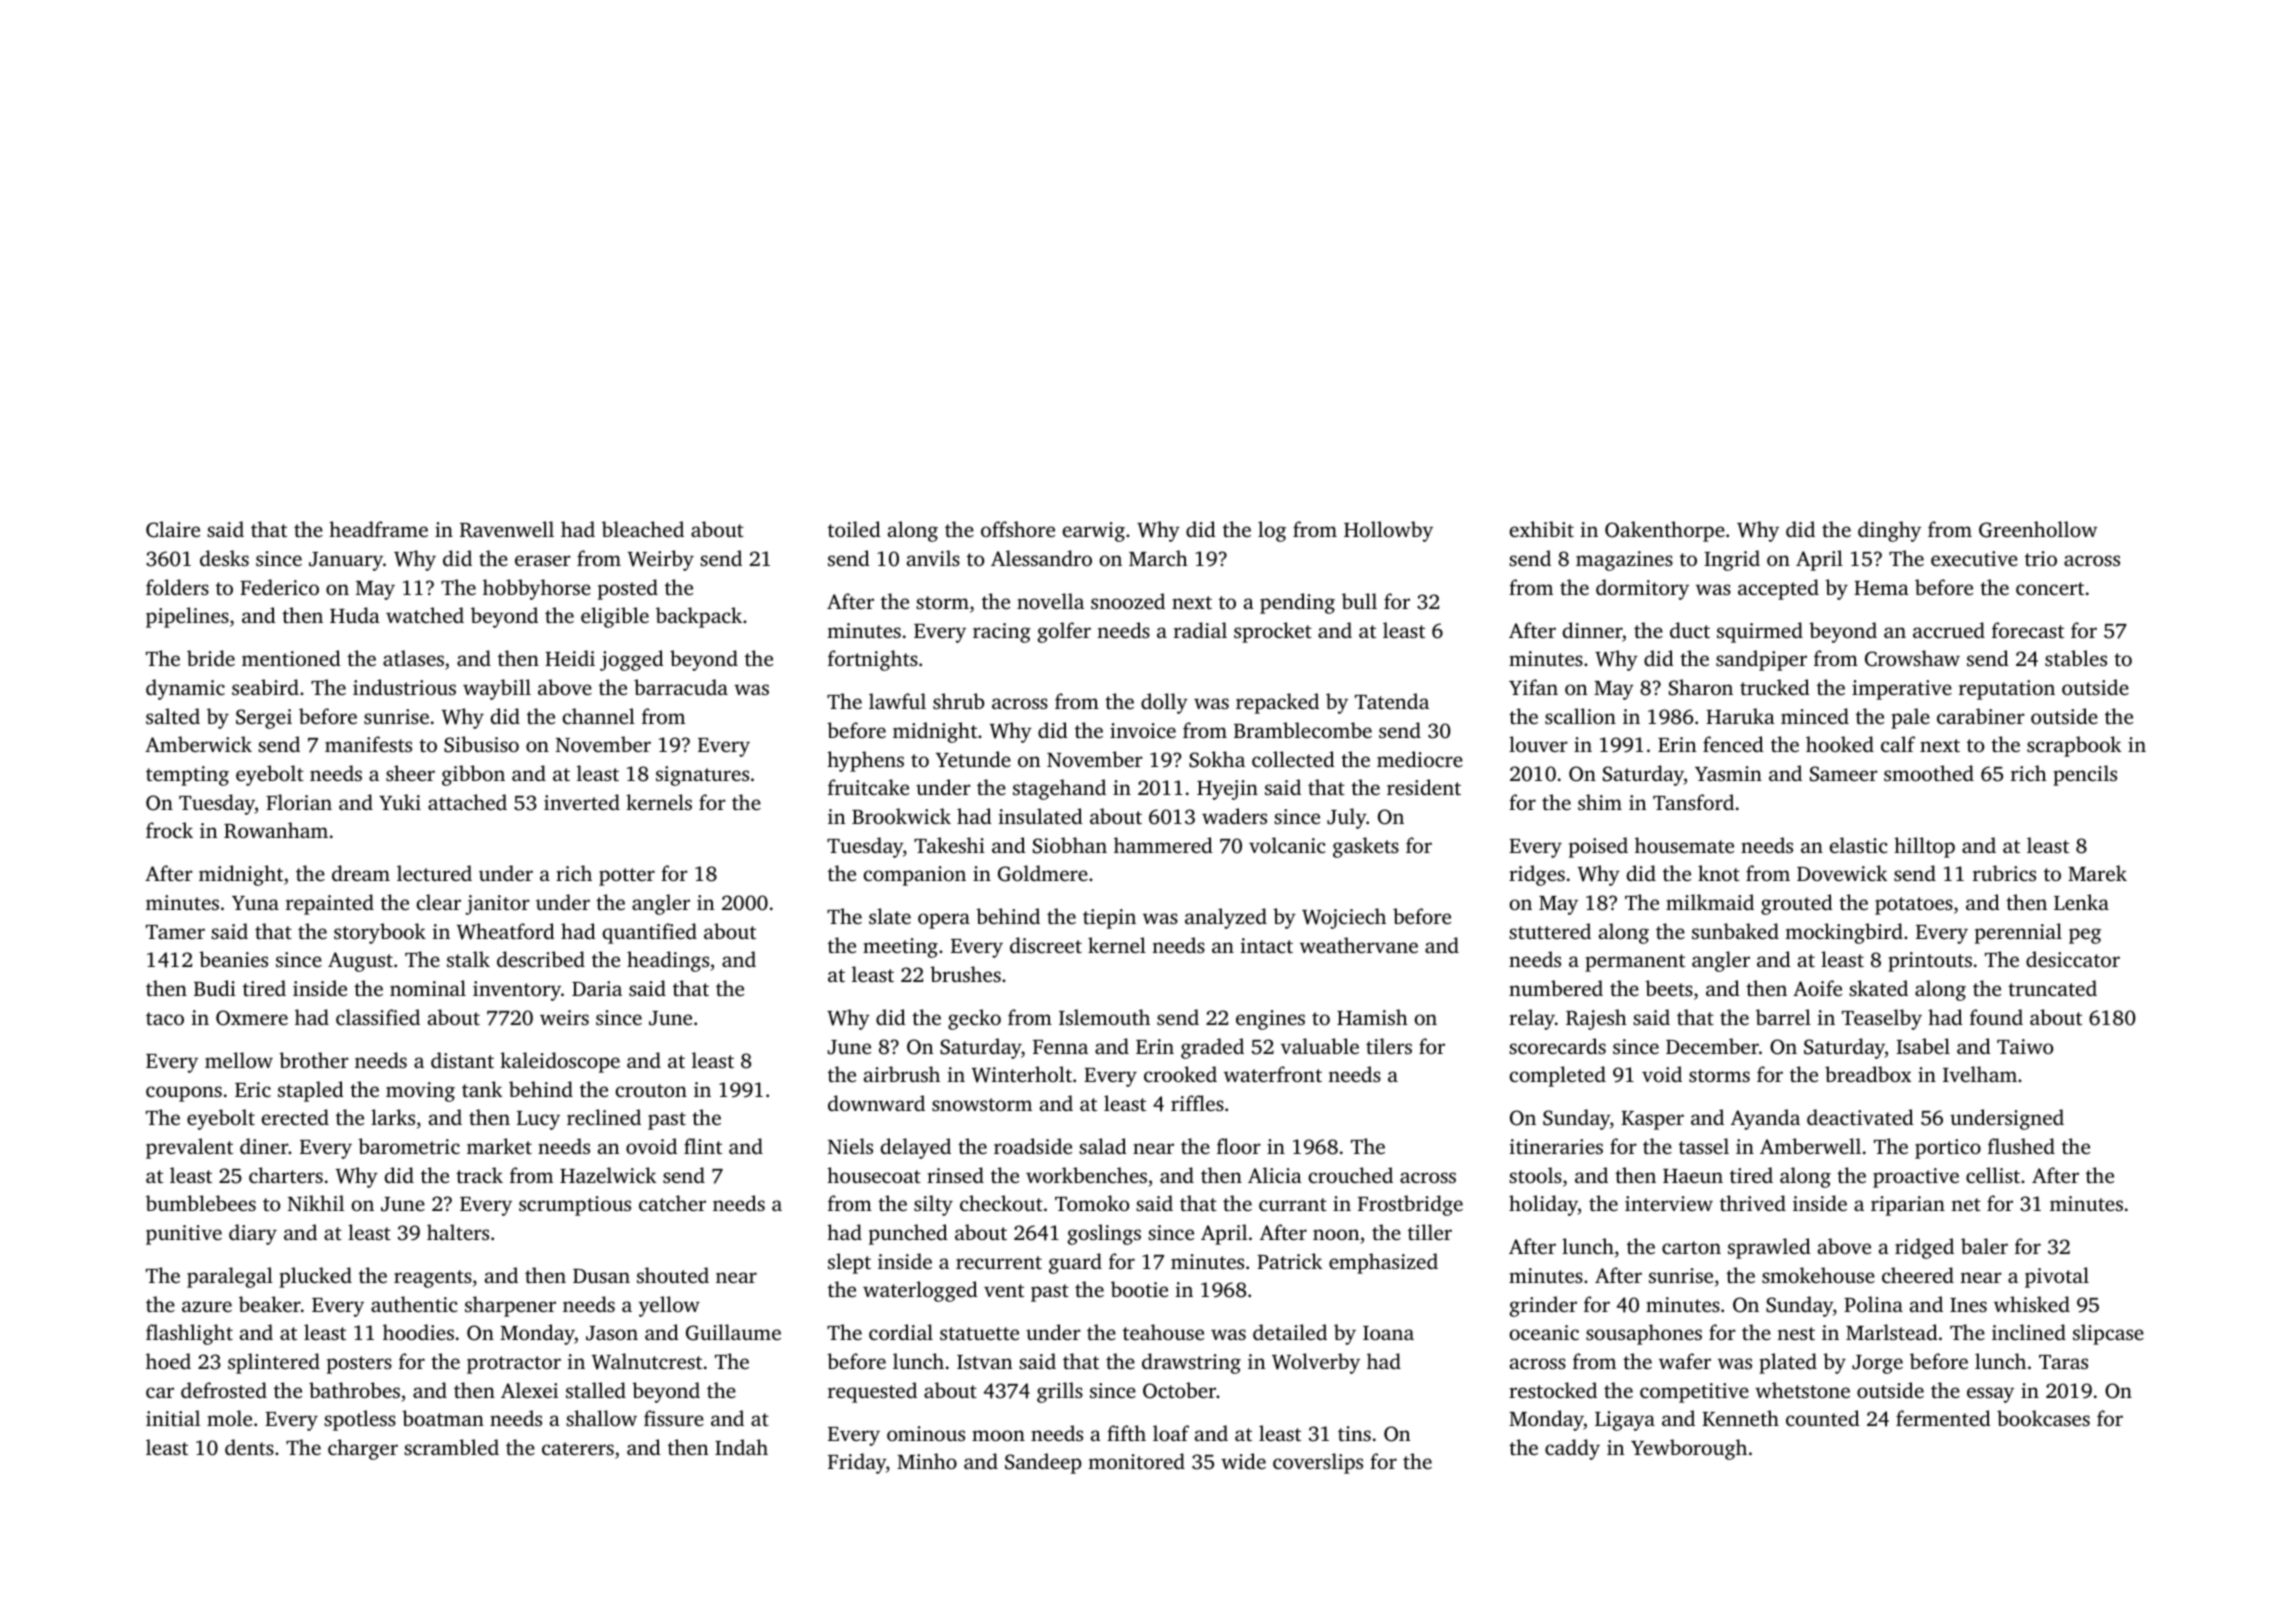  What do you see at coordinates (1652, 1120) in the screenshot?
I see `Kasper` at bounding box center [1652, 1120].
